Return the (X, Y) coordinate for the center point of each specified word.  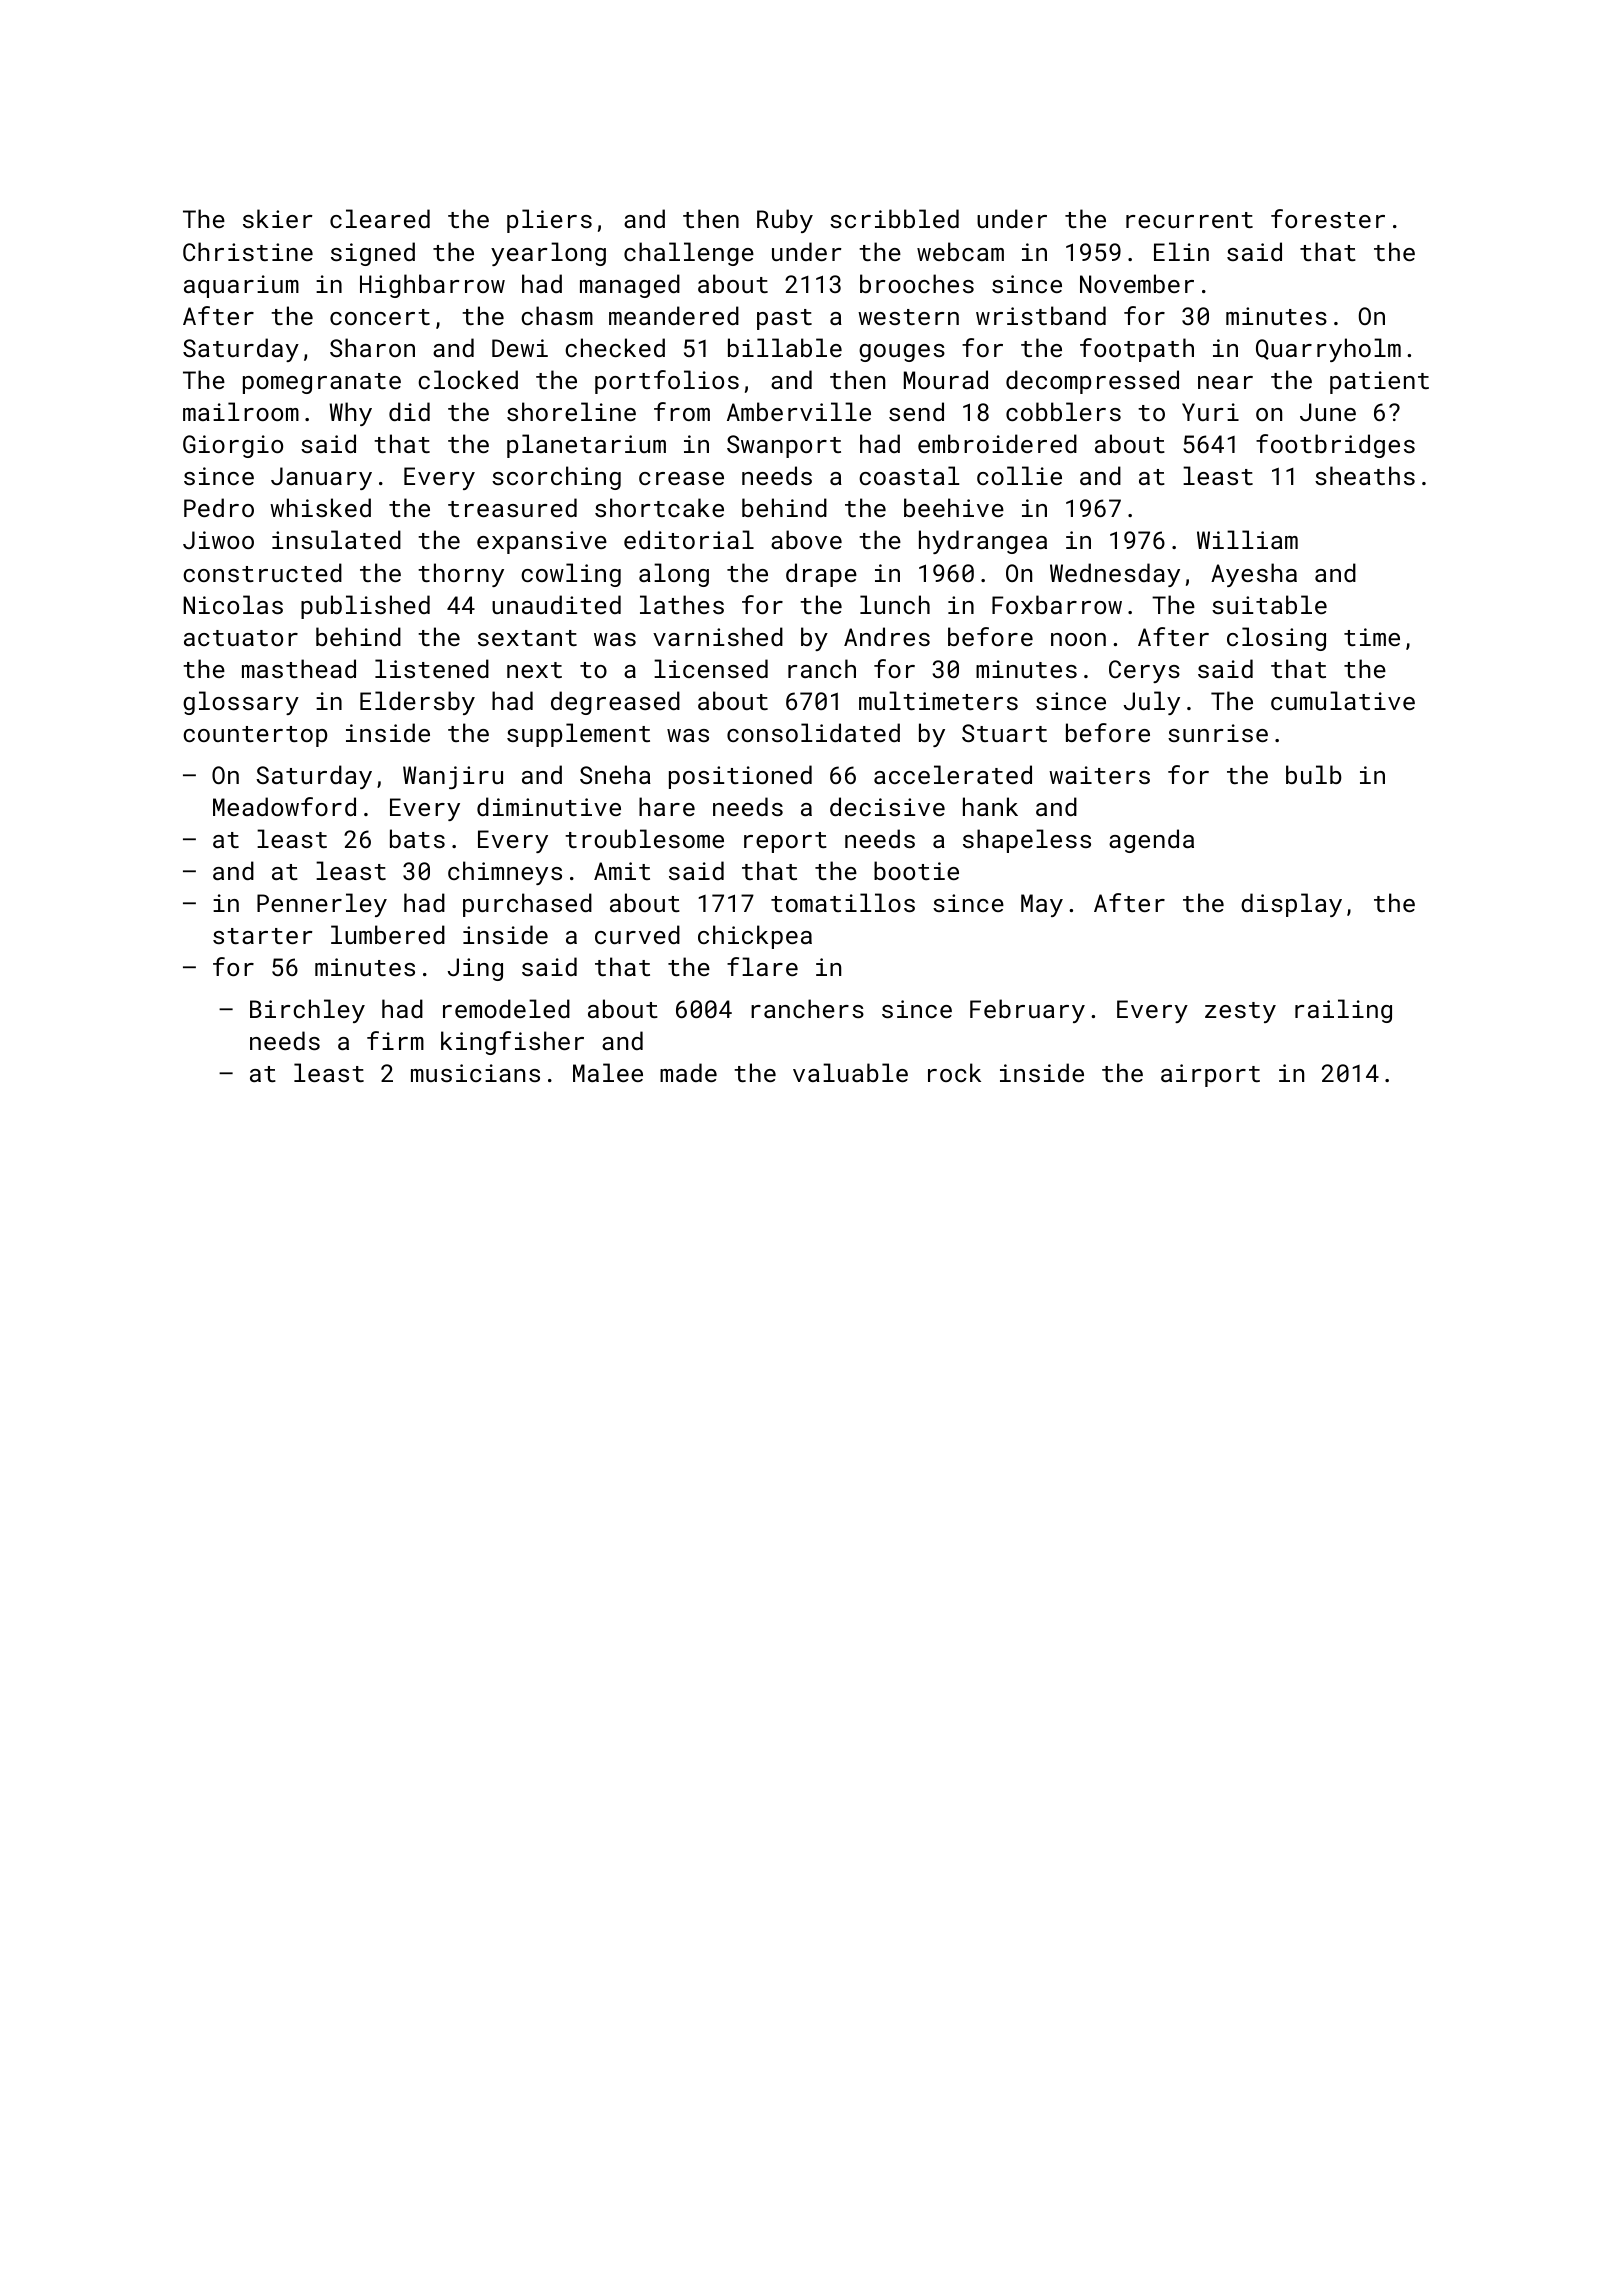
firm (395, 1040)
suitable (1269, 604)
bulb (1314, 774)
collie (1019, 475)
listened (432, 668)
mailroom (241, 411)
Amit (622, 871)
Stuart (1004, 733)
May (1042, 905)
